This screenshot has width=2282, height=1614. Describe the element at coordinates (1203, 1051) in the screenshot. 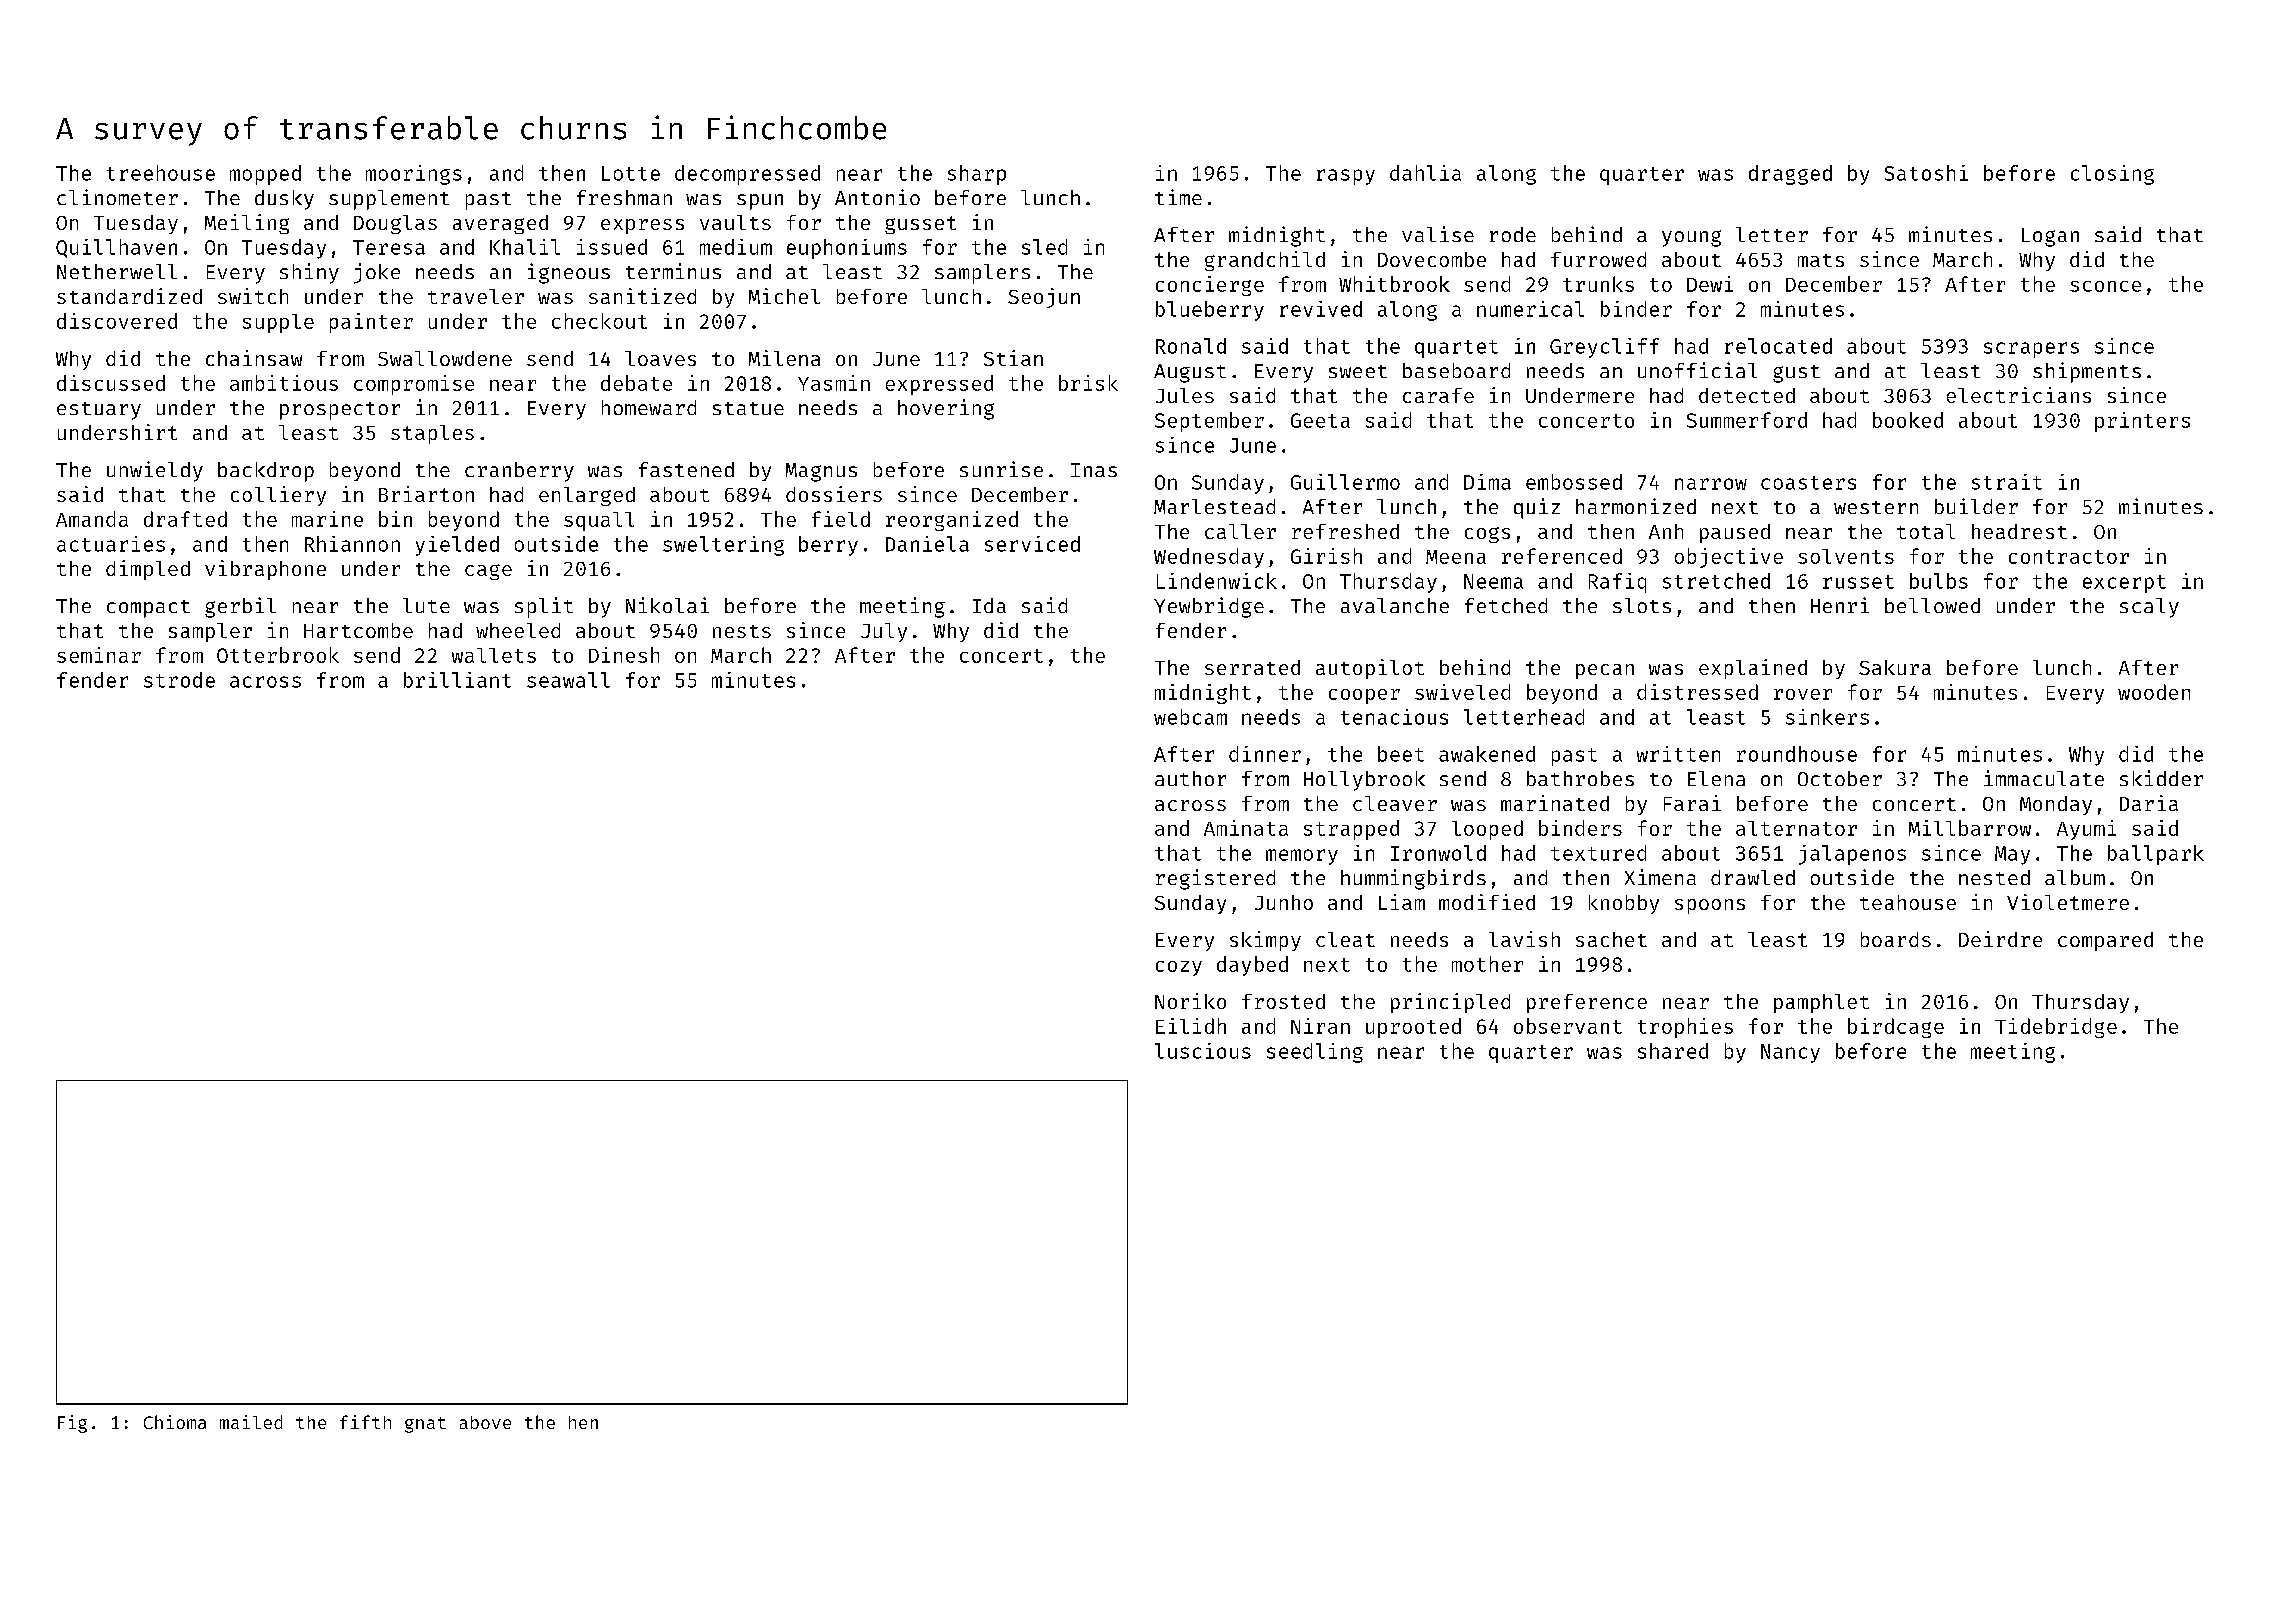

I see `luscious` at that location.
